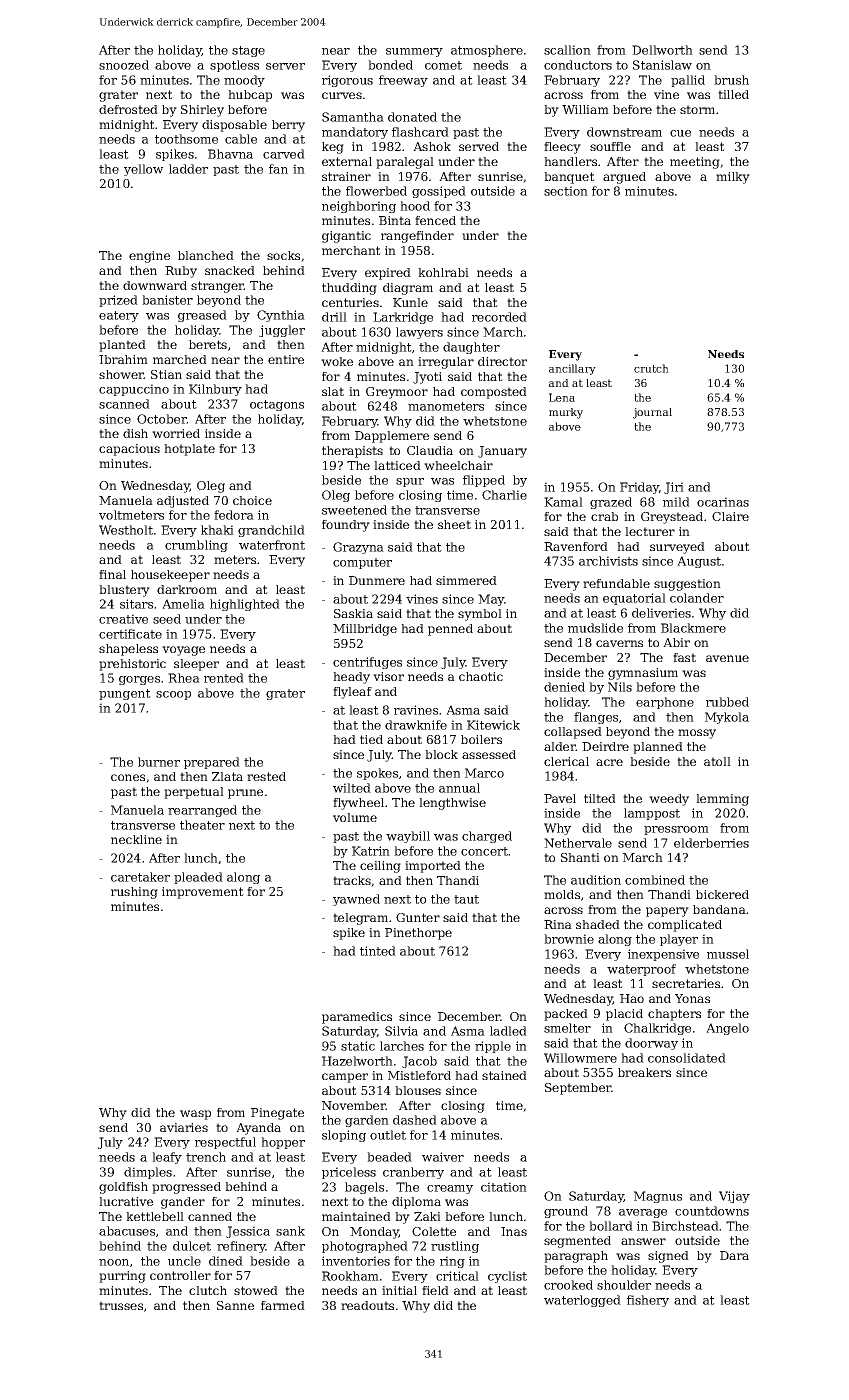  I want to click on Dara, so click(734, 1255).
